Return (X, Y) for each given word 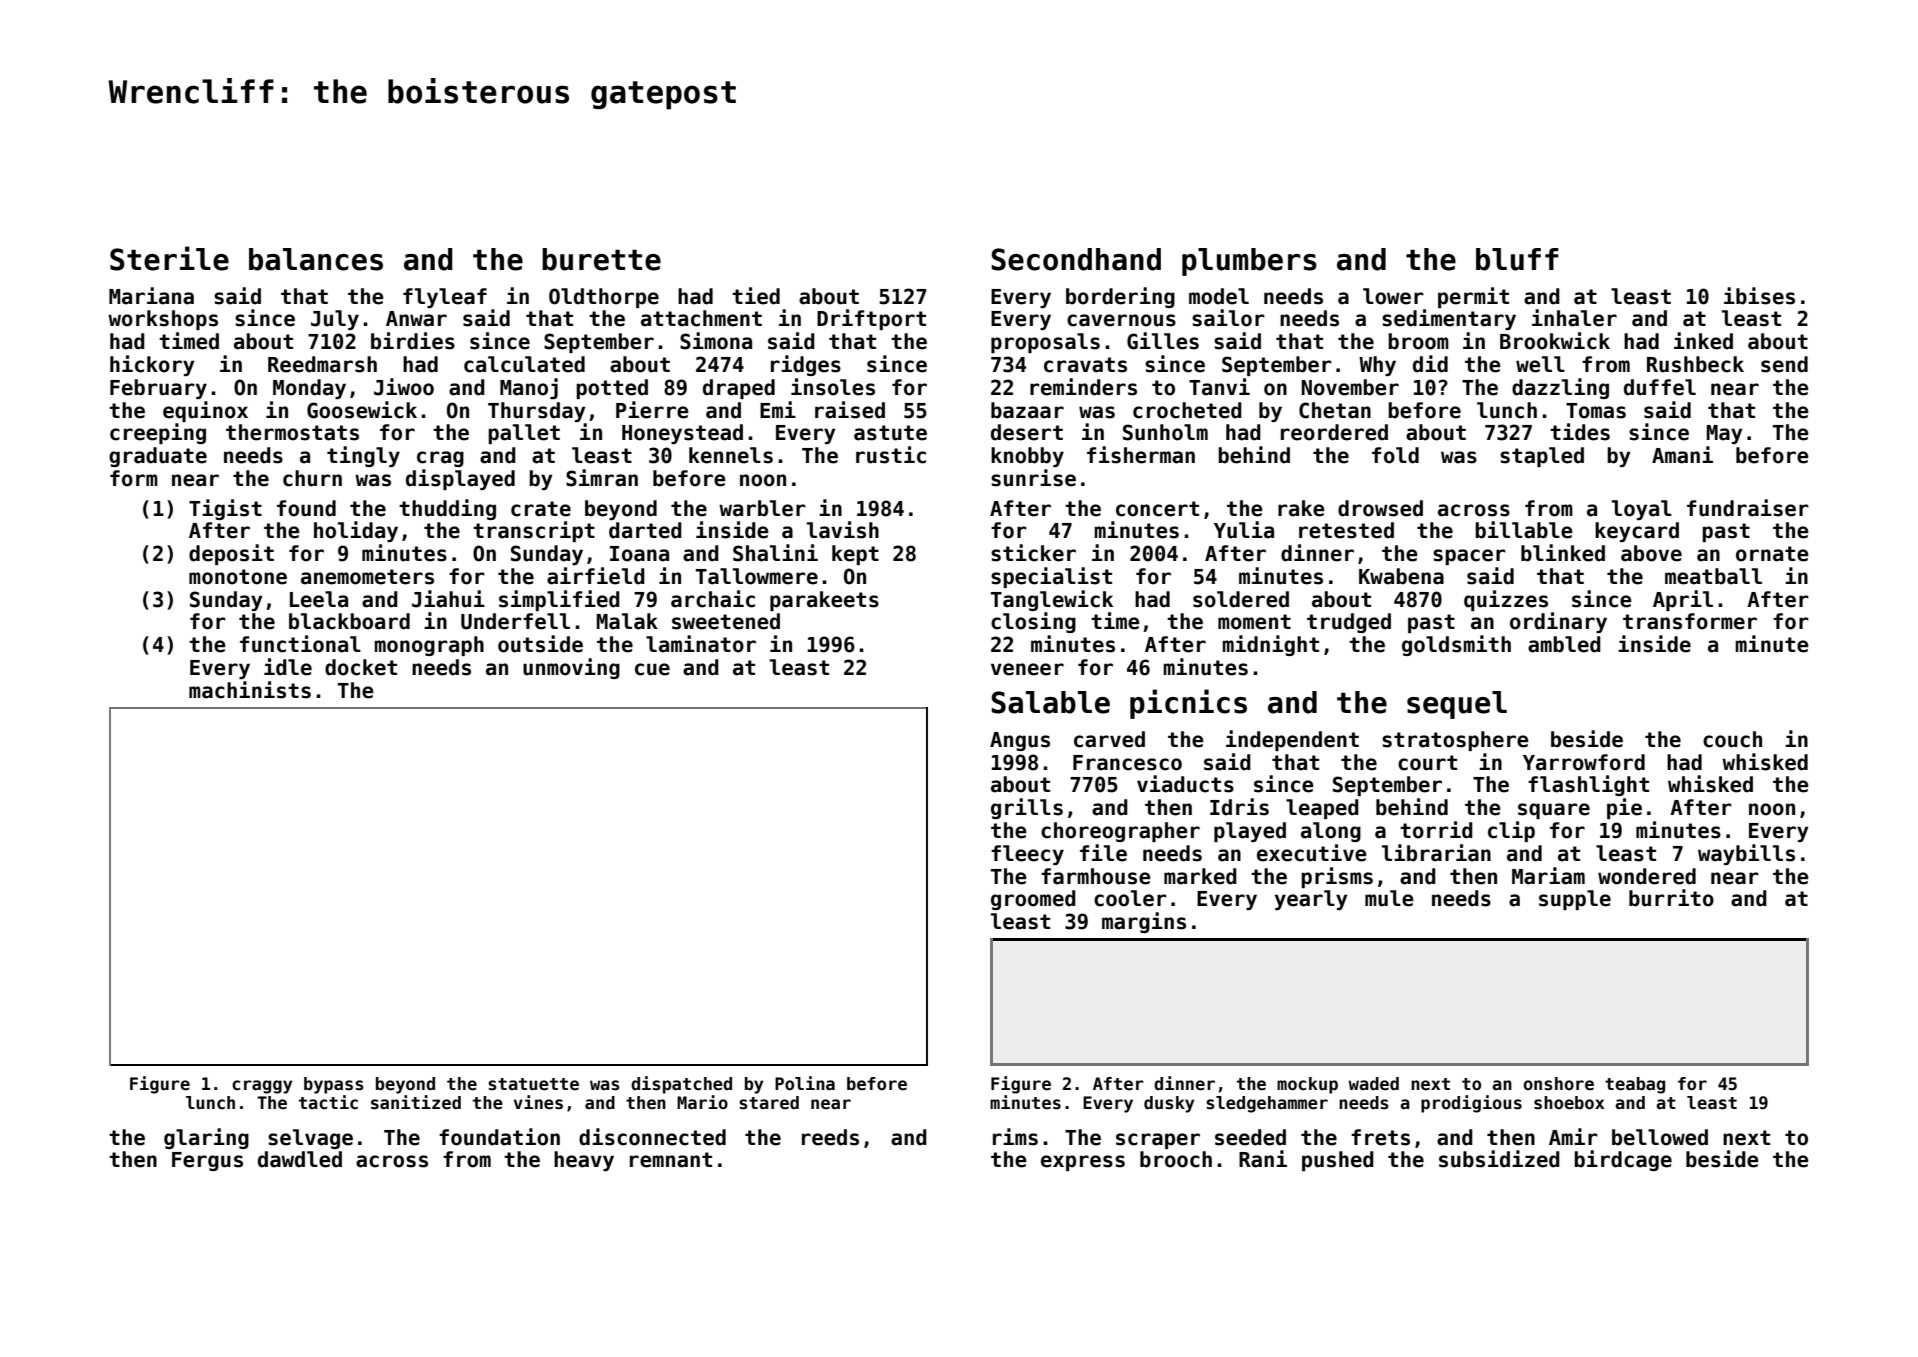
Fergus (207, 1161)
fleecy (1027, 855)
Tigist (225, 509)
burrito (1671, 898)
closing (1033, 622)
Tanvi (1219, 387)
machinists (250, 690)
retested (1346, 530)
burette (601, 259)
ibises (1759, 296)
